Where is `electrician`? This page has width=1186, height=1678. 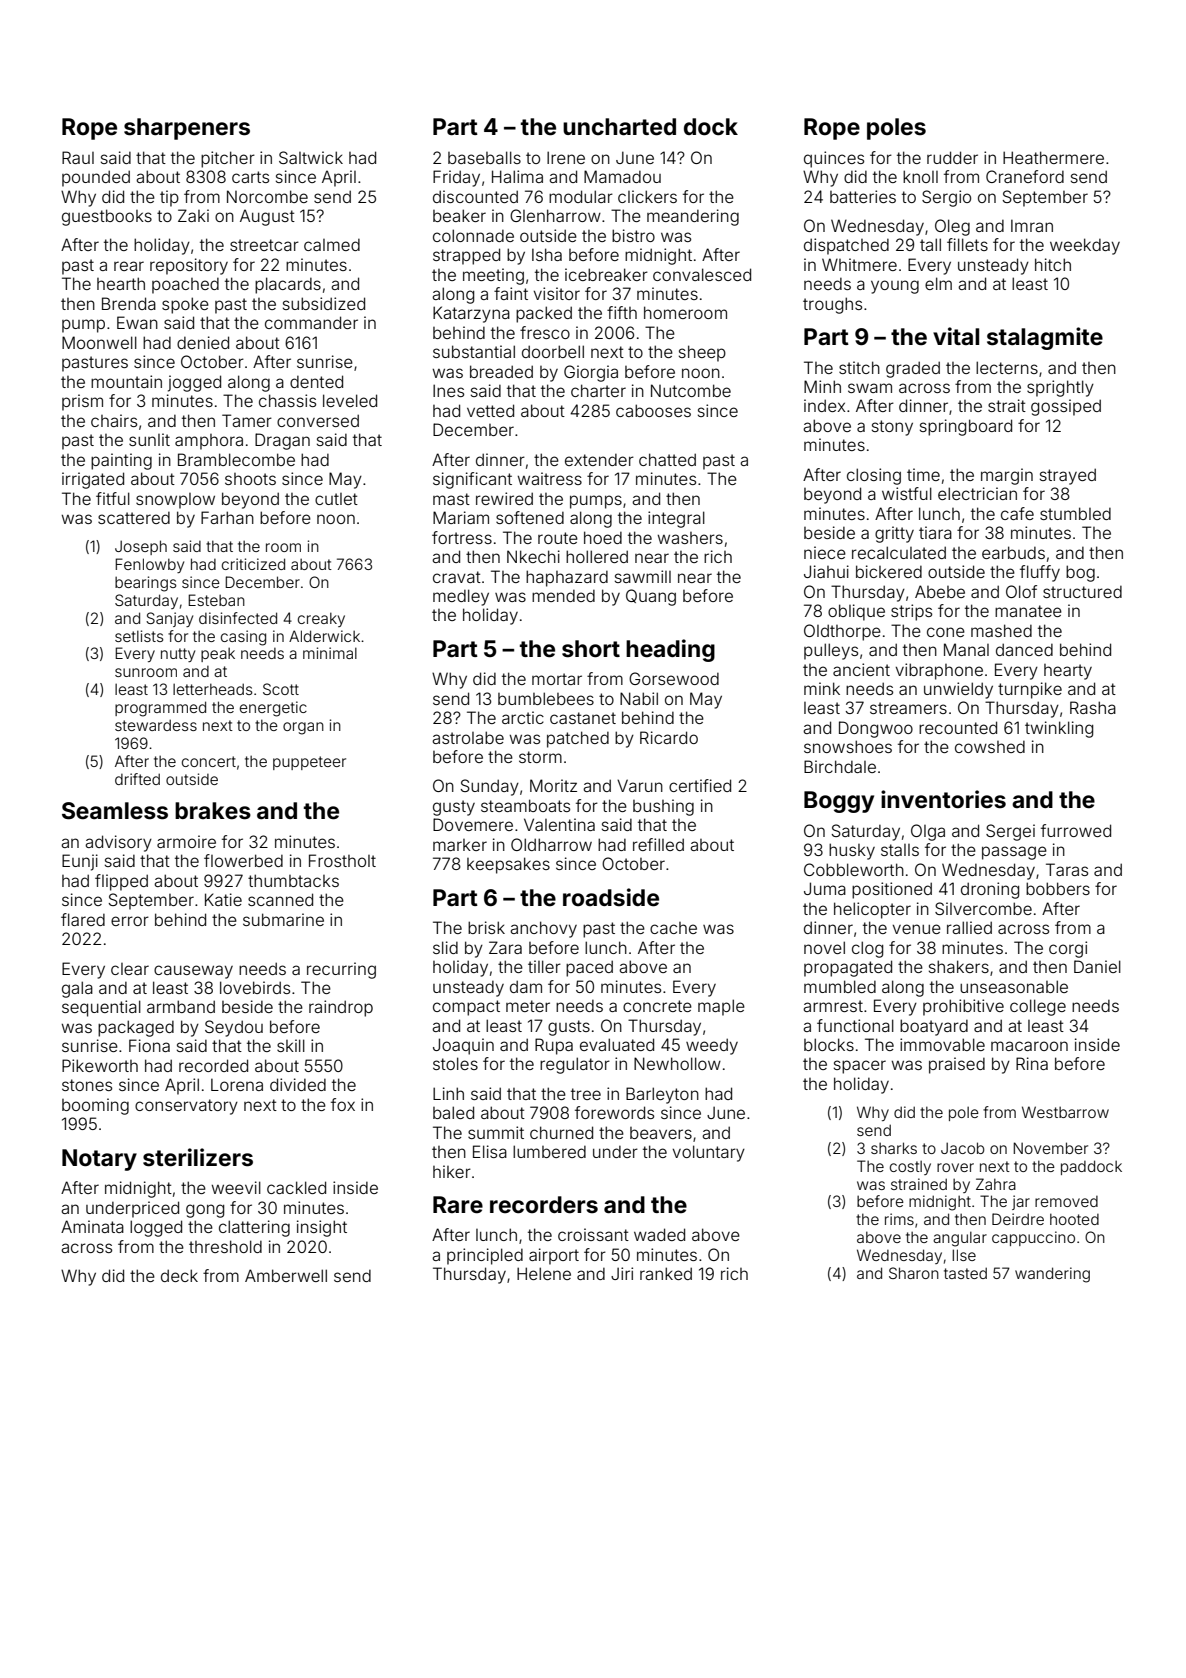
electrician is located at coordinates (977, 493).
